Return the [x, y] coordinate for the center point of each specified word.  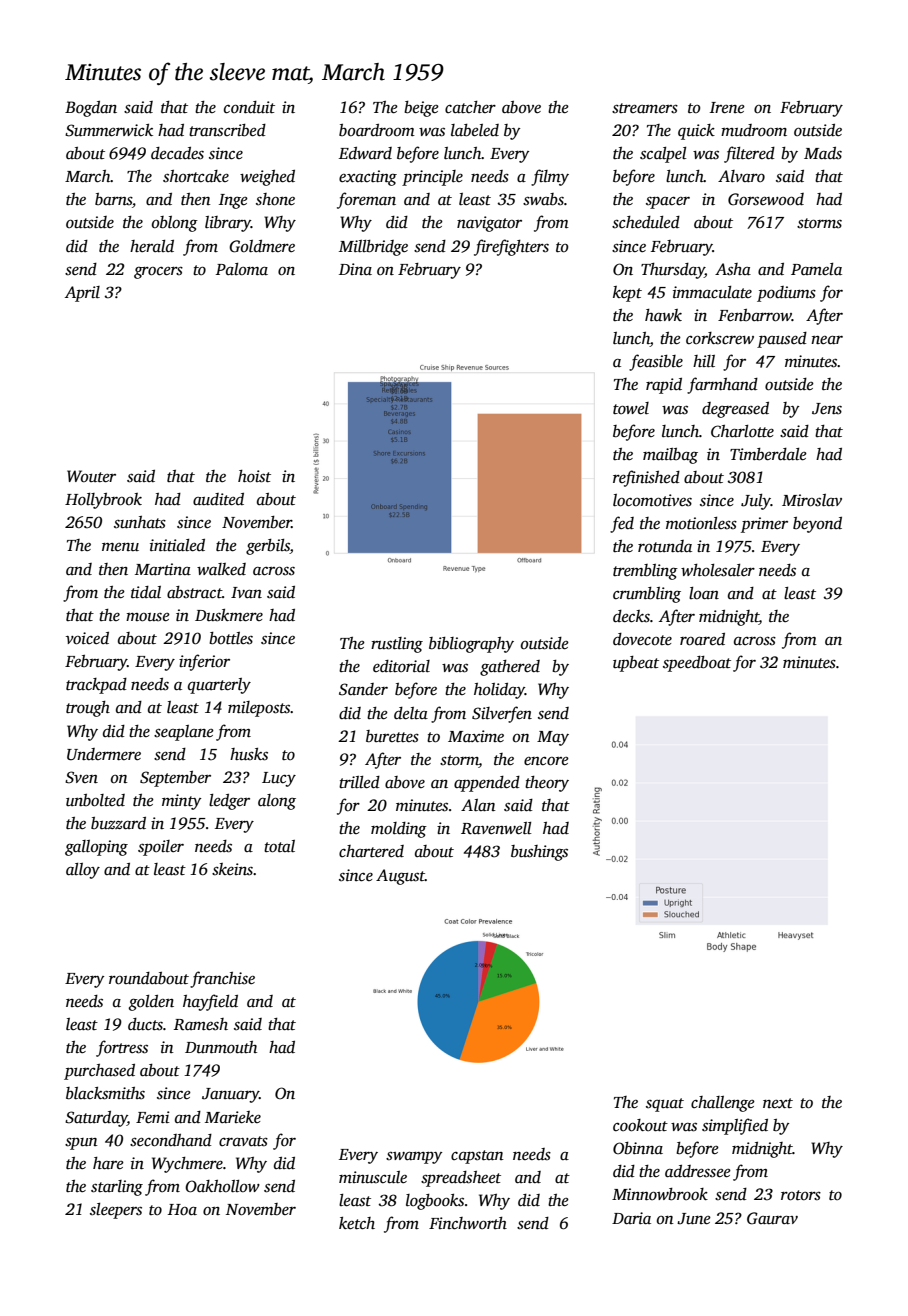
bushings [539, 853]
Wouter [91, 476]
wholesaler [718, 570]
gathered [510, 668]
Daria [631, 1218]
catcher [470, 107]
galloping [96, 848]
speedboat [697, 664]
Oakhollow [222, 1186]
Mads [823, 153]
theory [547, 784]
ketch [357, 1223]
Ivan [246, 593]
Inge [233, 201]
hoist [254, 476]
